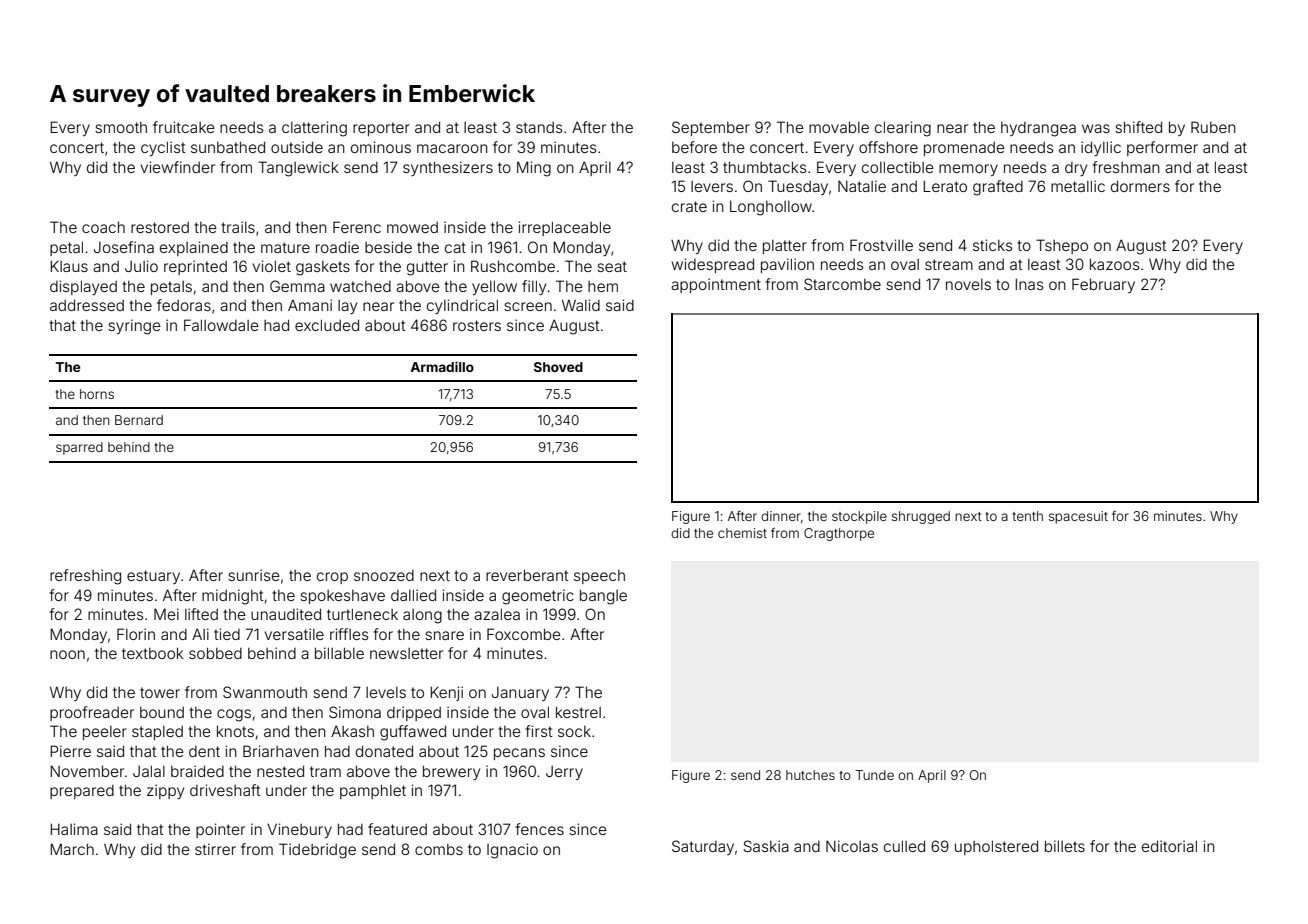 This screenshot has height=924, width=1308. Describe the element at coordinates (578, 712) in the screenshot. I see `kestrel` at that location.
